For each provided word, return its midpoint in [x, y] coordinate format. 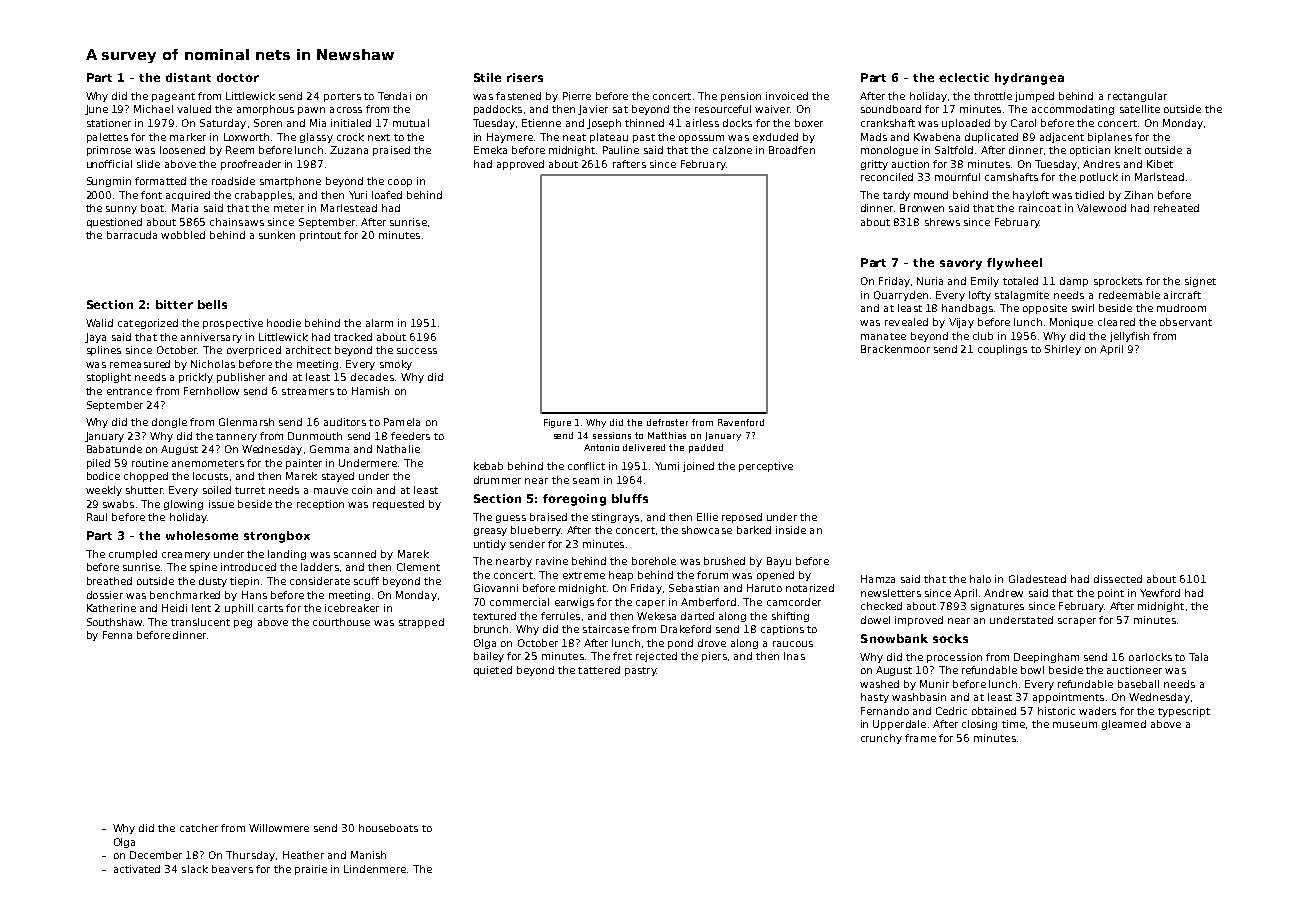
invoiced [787, 96]
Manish [368, 855]
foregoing [574, 500]
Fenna [117, 635]
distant [188, 77]
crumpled [133, 555]
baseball [1138, 684]
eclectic [964, 77]
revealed [906, 322]
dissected [1118, 579]
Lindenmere [375, 869]
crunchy [881, 739]
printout [320, 236]
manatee [883, 336]
